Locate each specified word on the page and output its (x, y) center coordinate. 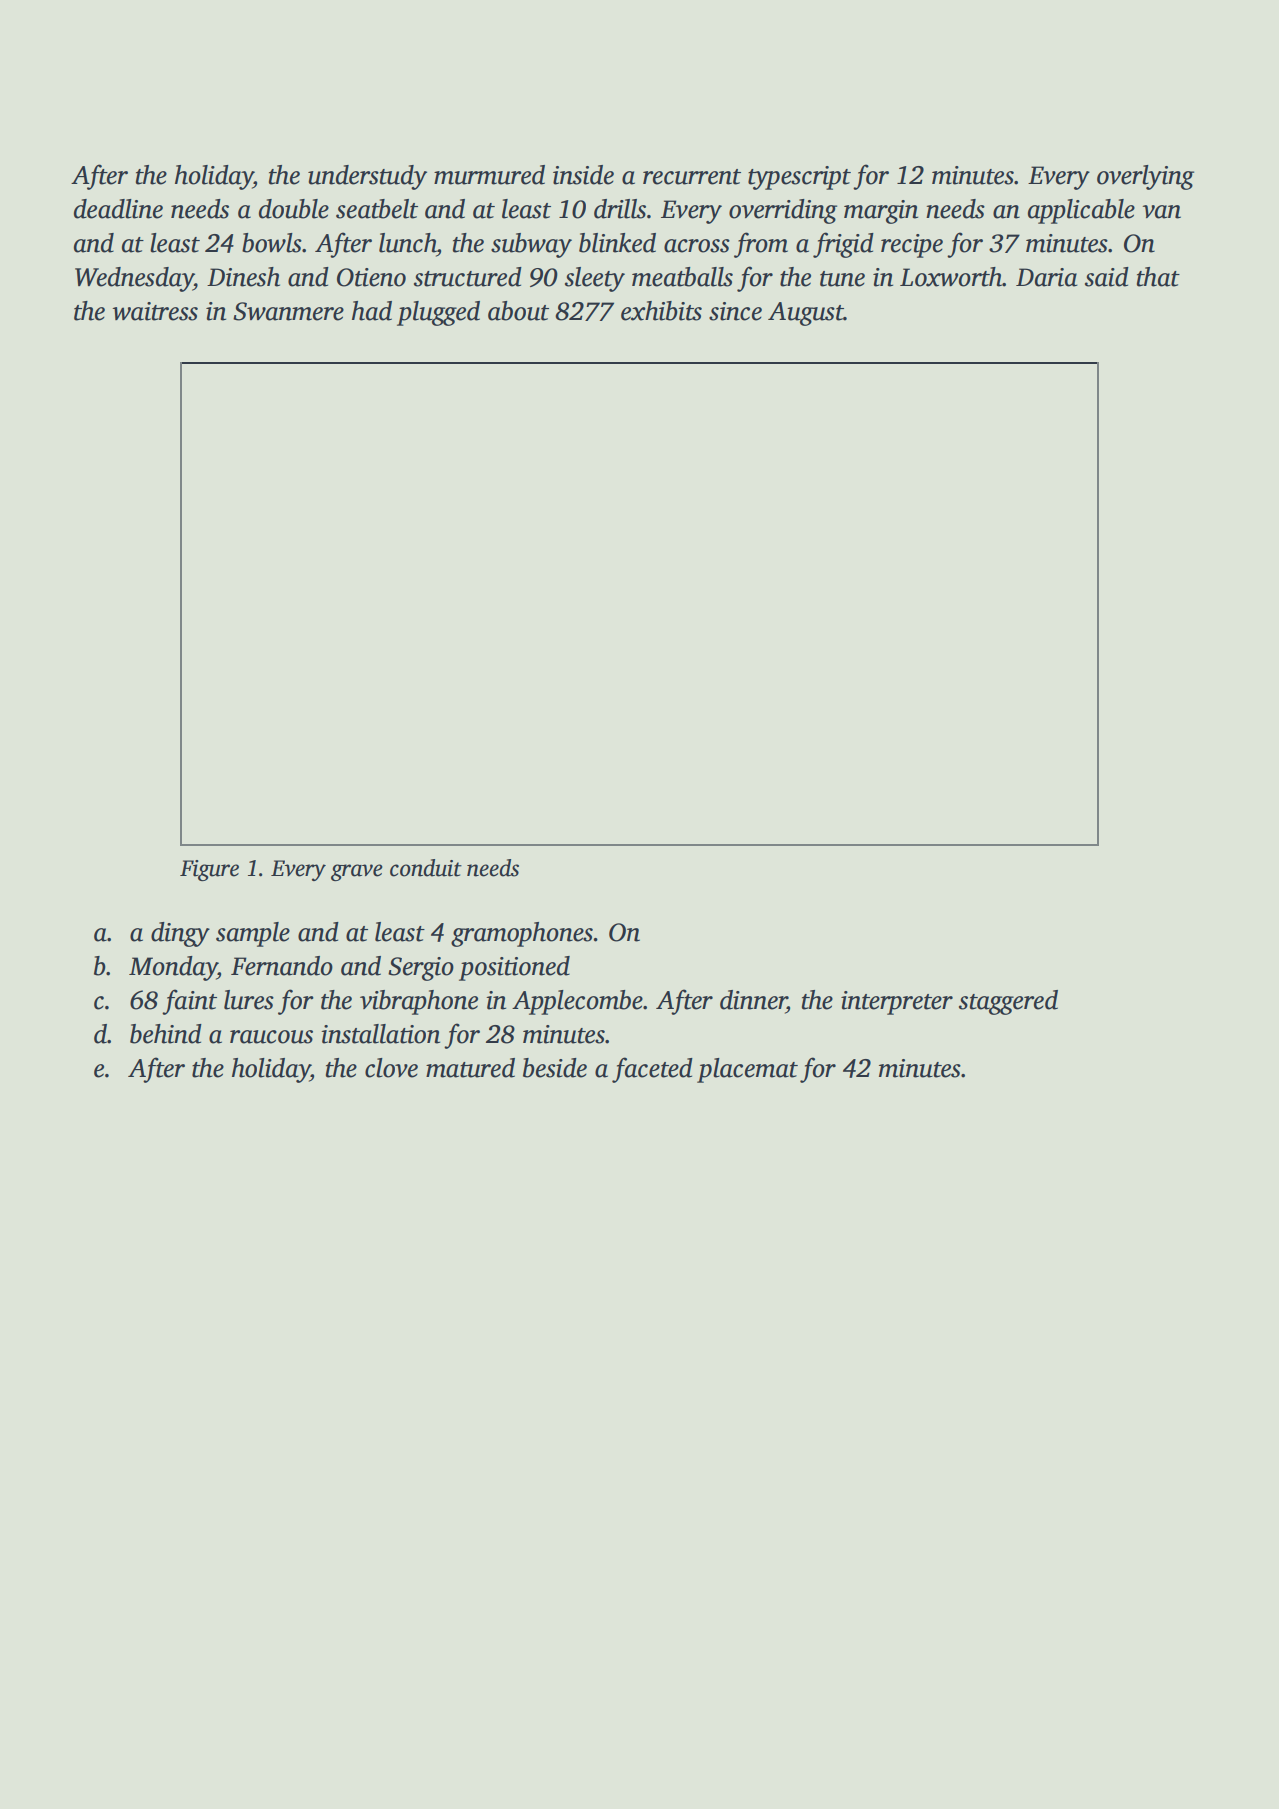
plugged (438, 313)
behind (166, 1034)
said (1107, 277)
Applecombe (577, 1002)
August (806, 314)
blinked (617, 243)
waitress (155, 311)
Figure (209, 870)
